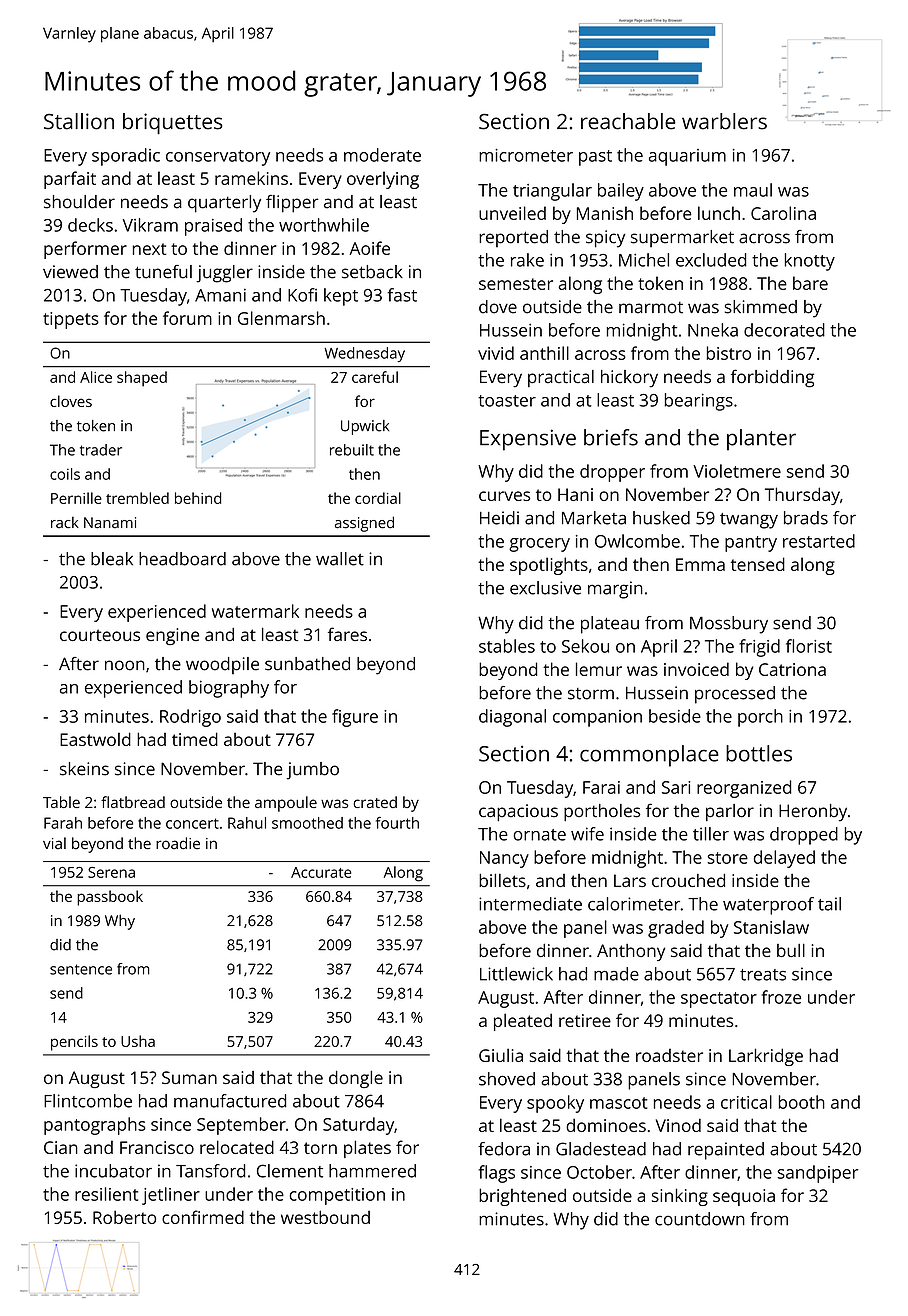 The height and width of the image is (1316, 908). Describe the element at coordinates (325, 1217) in the image. I see `westbound` at that location.
